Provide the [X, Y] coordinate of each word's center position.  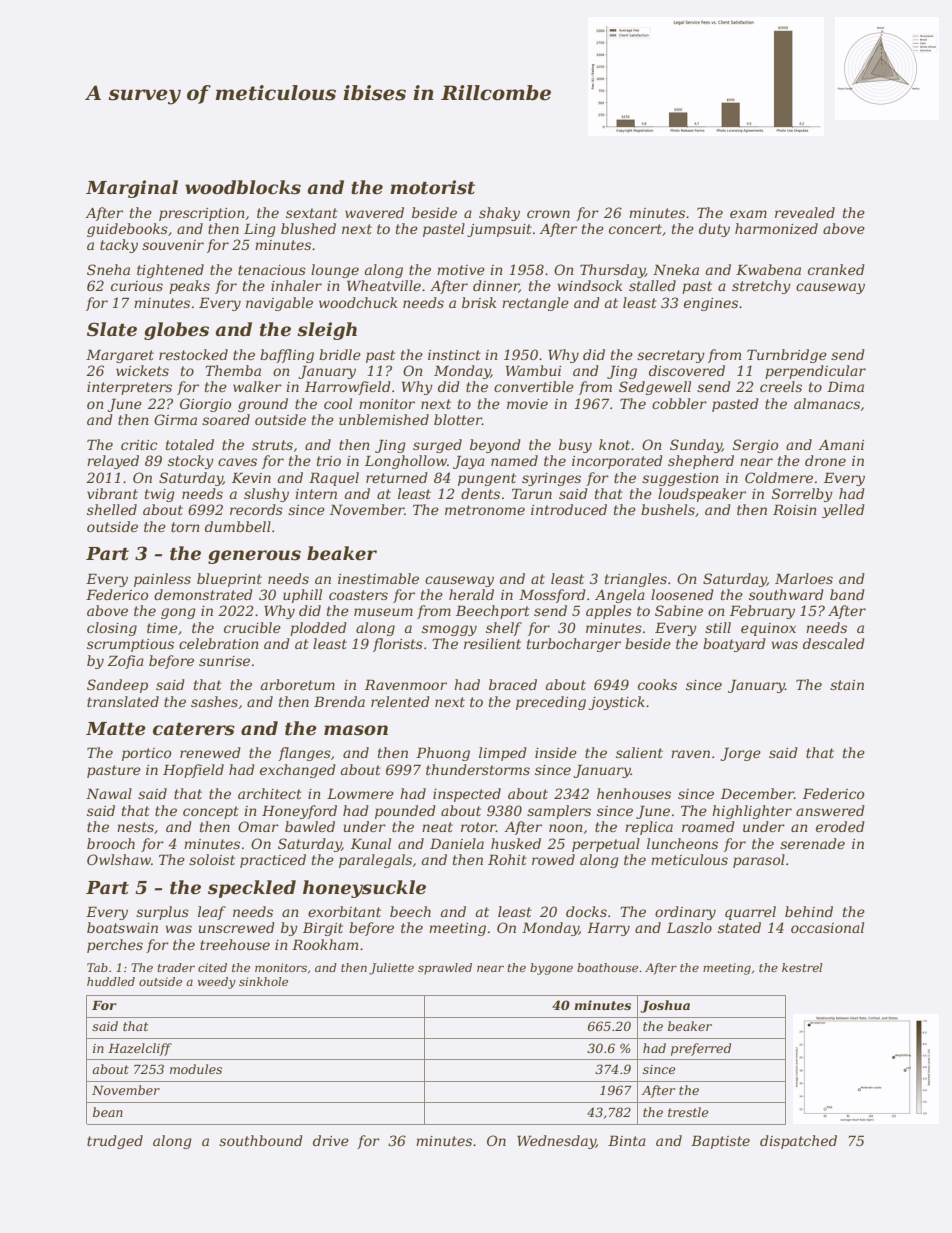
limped [503, 754]
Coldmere [779, 477]
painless [162, 580]
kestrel [802, 967]
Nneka [676, 269]
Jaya [469, 462]
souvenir [173, 245]
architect [270, 793]
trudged [115, 1142]
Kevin [251, 477]
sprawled [445, 969]
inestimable [378, 578]
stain [847, 685]
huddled [111, 981]
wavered [374, 212]
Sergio [755, 446]
